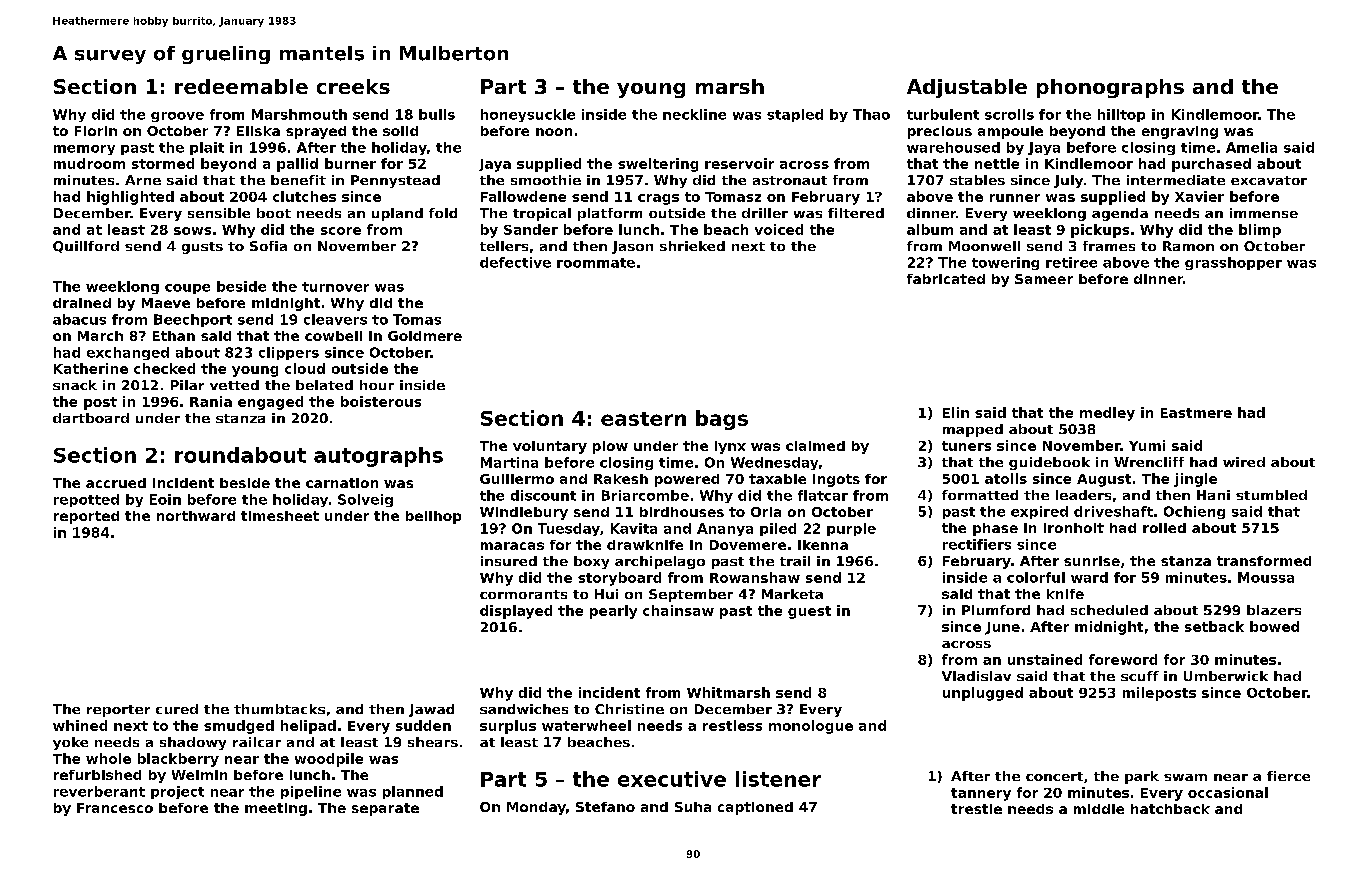 This screenshot has height=887, width=1372. I want to click on roommate, so click(596, 263).
